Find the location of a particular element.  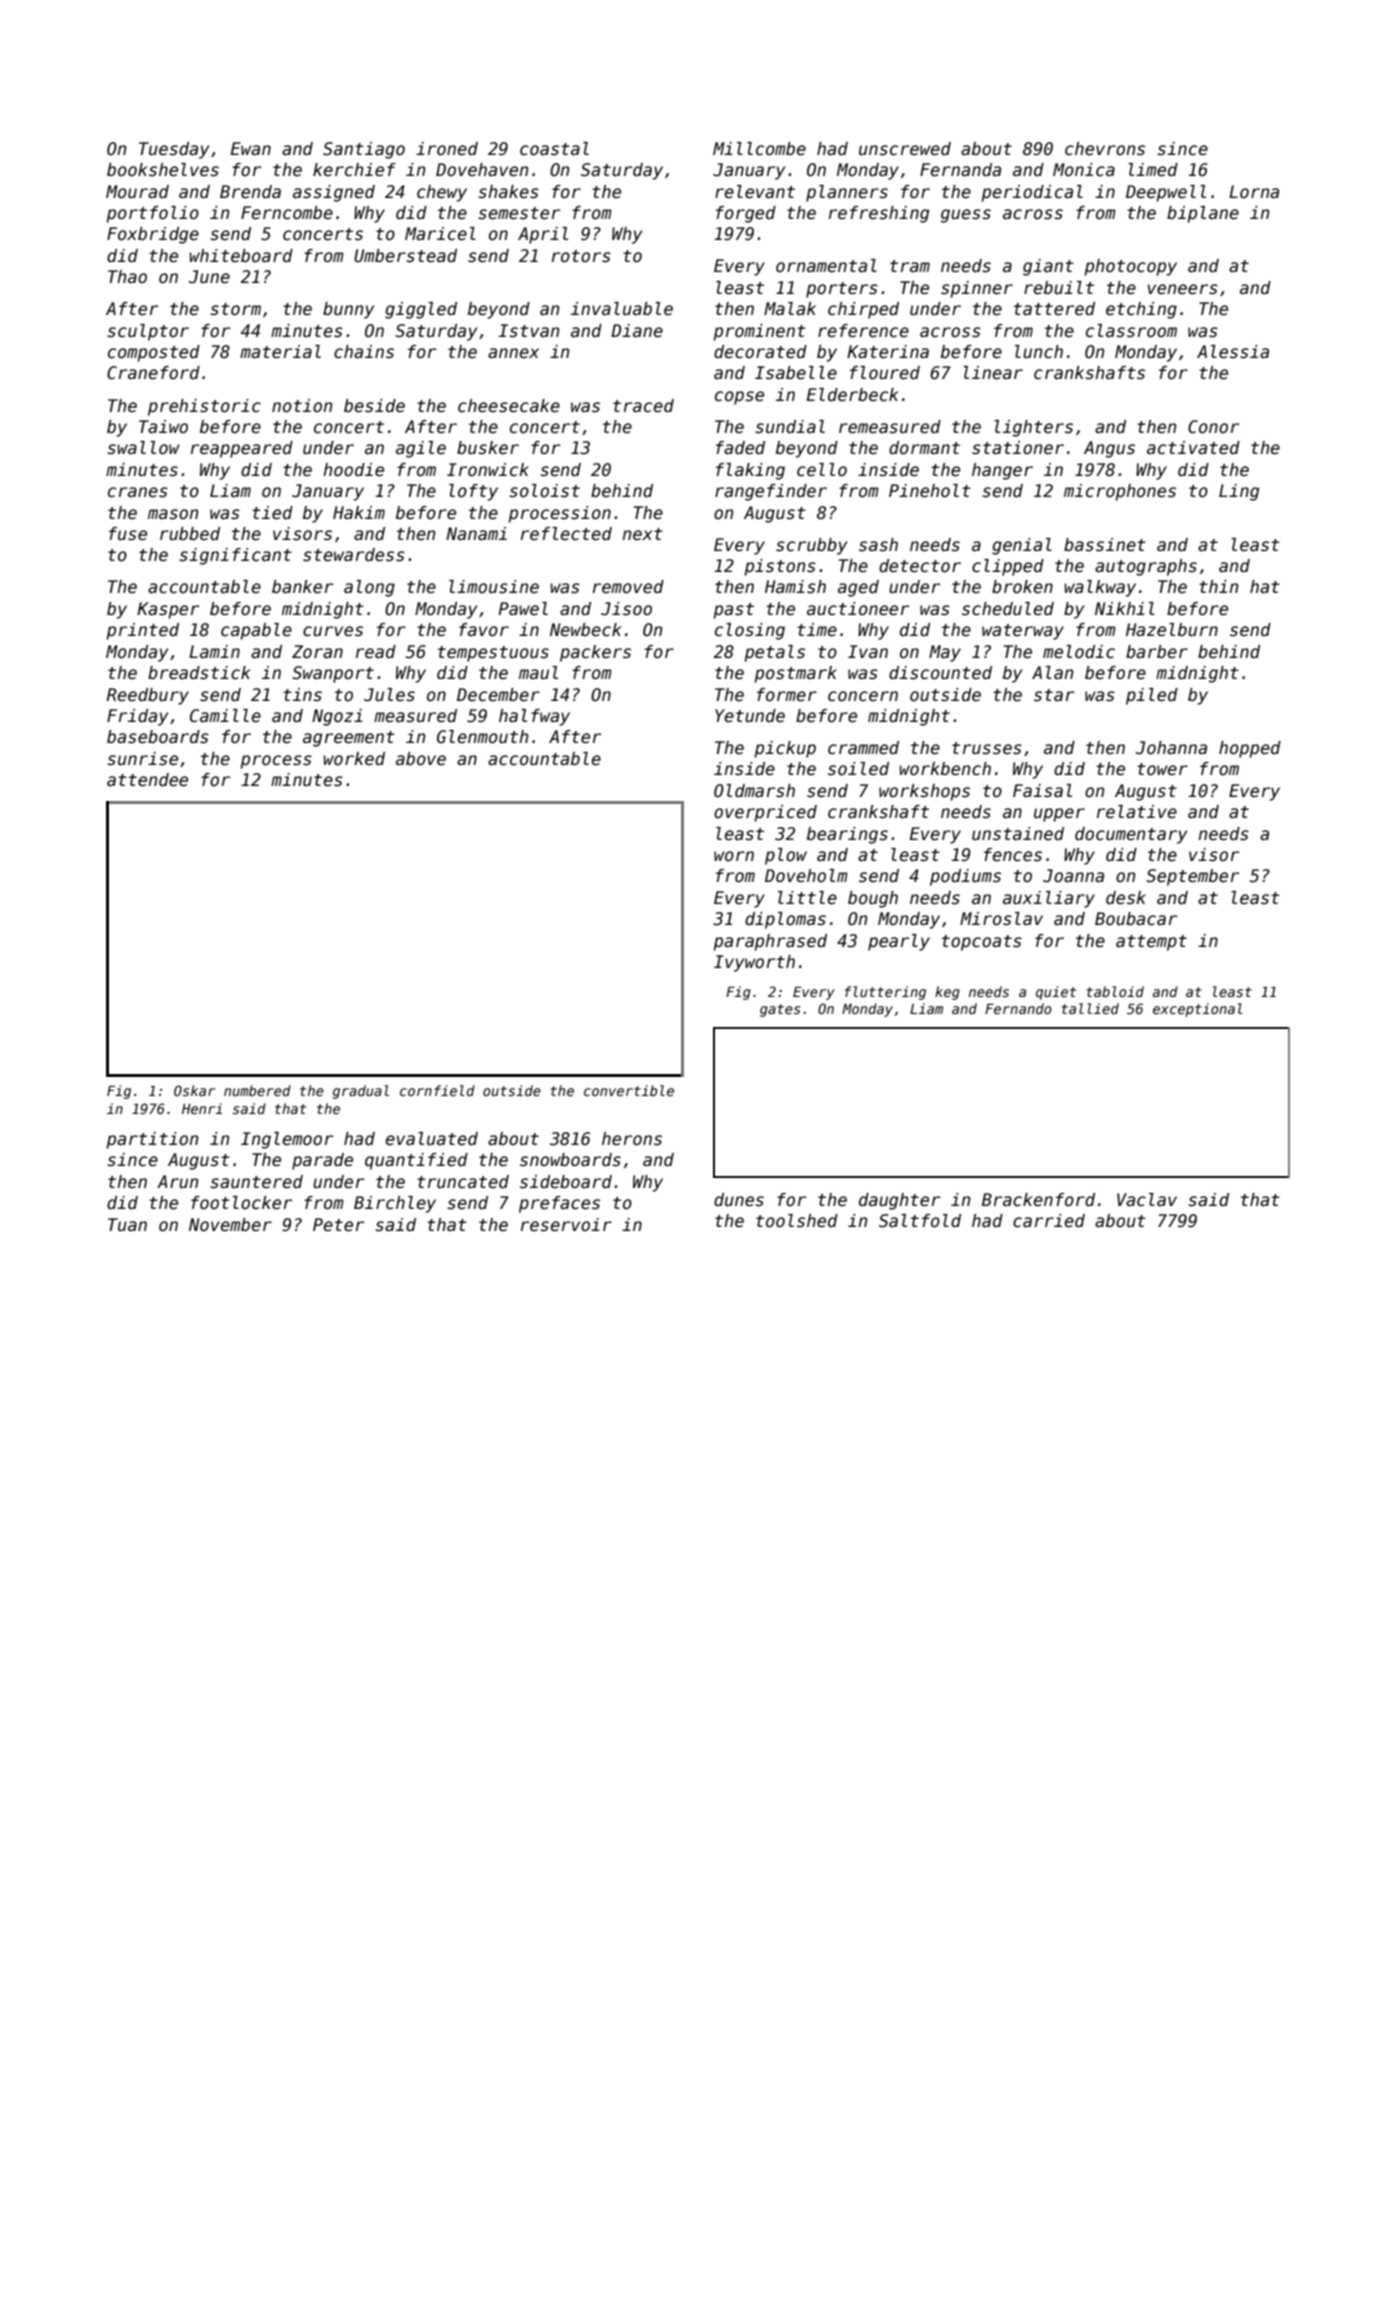

chevrons is located at coordinates (1105, 149).
